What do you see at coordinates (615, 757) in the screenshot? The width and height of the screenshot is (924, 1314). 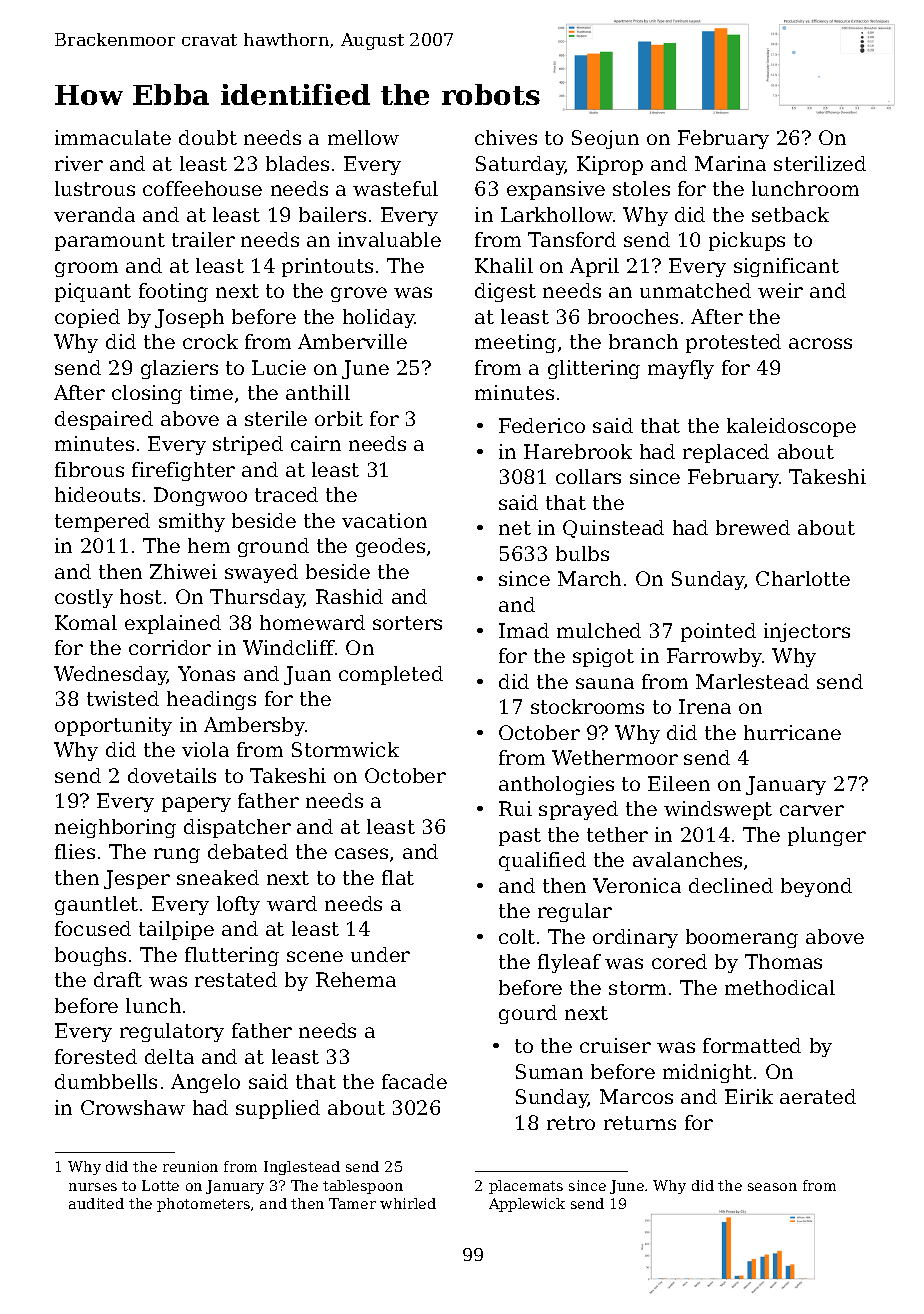 I see `Wethermoor` at bounding box center [615, 757].
